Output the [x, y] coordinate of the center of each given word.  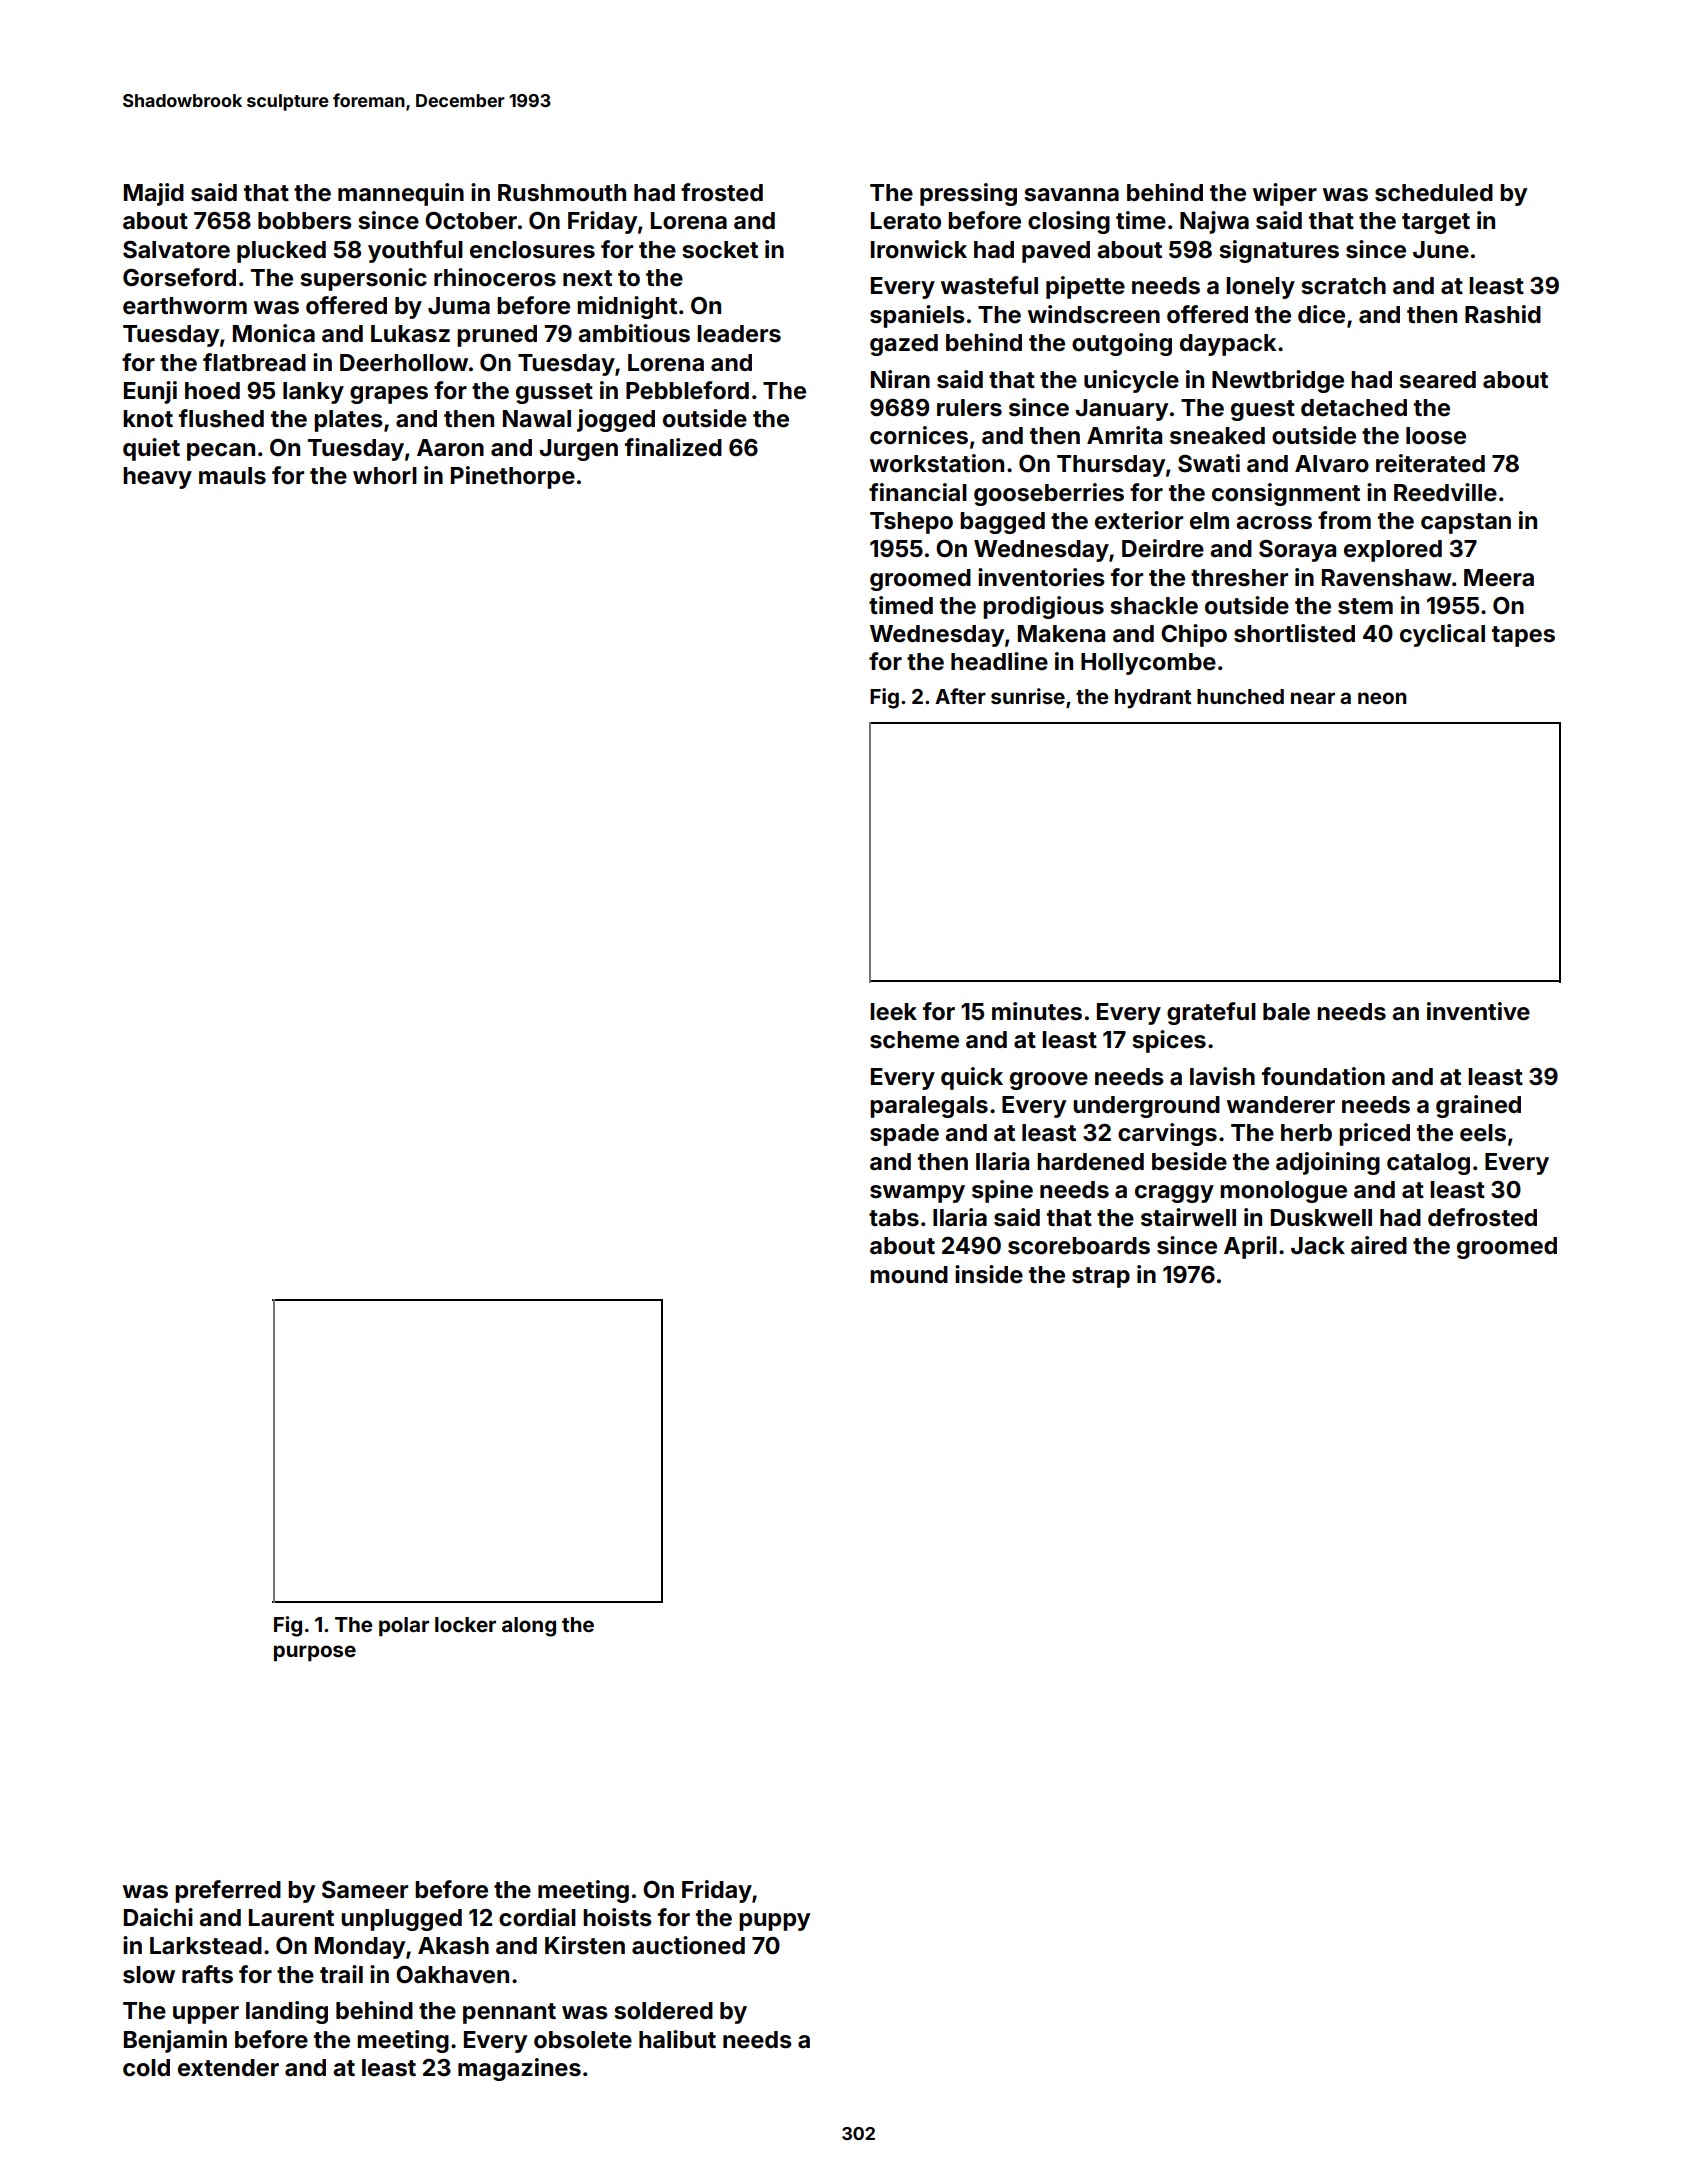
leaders [739, 334]
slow [149, 1975]
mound [909, 1275]
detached [1354, 408]
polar [404, 1626]
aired [1379, 1245]
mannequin [401, 194]
